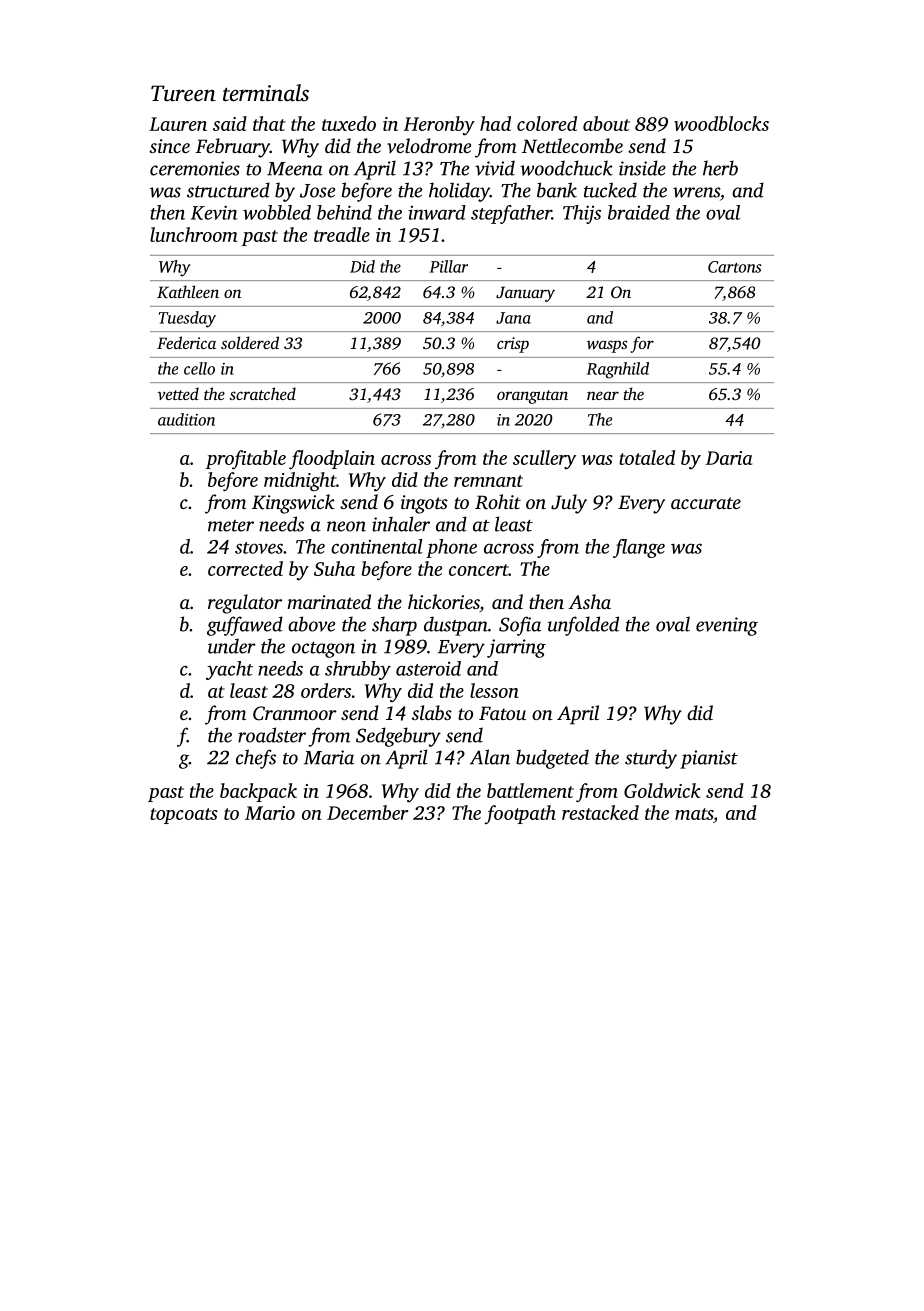  I want to click on woodchuck, so click(566, 168).
